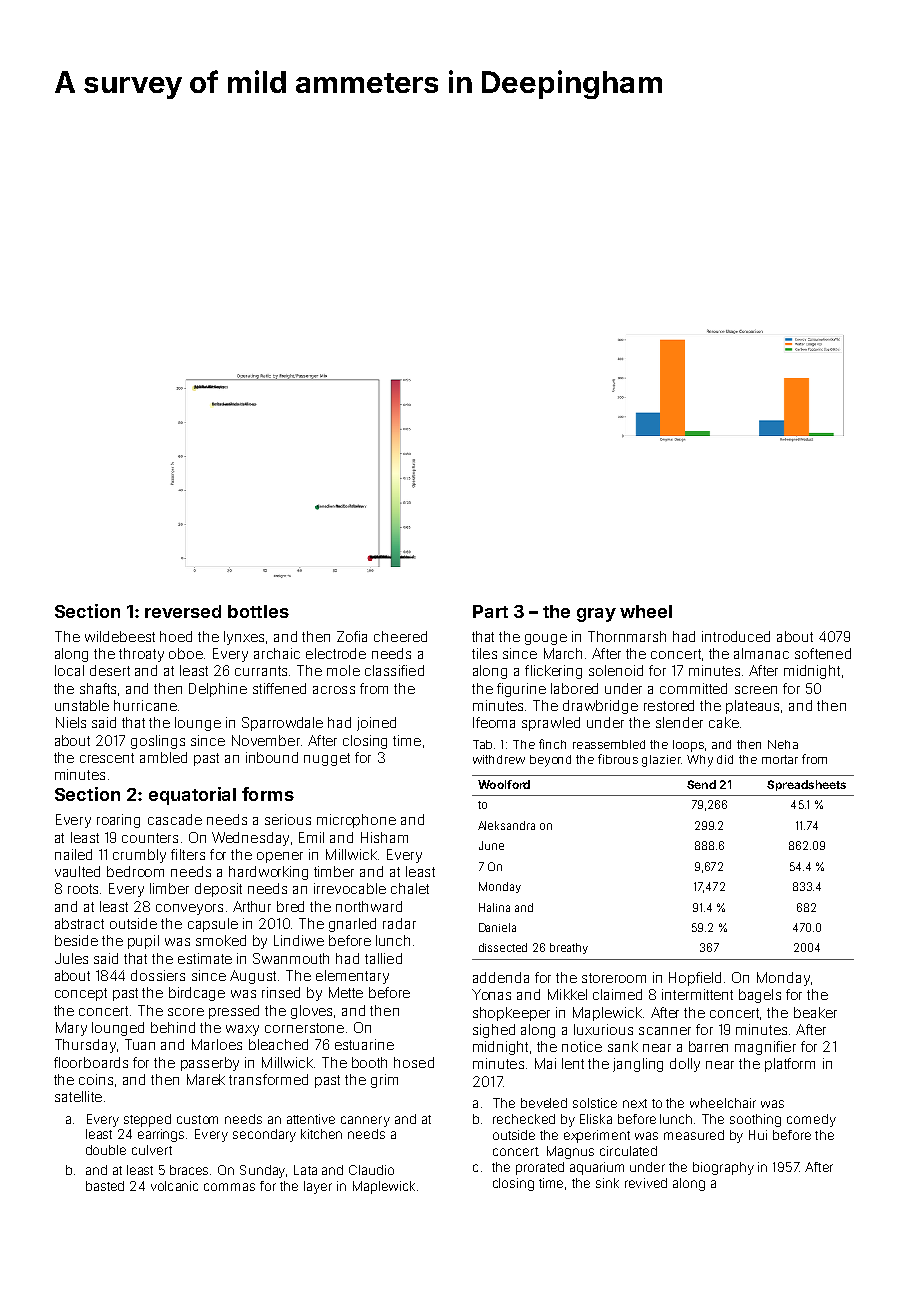 The width and height of the document is (908, 1316). What do you see at coordinates (490, 611) in the document?
I see `Part` at bounding box center [490, 611].
